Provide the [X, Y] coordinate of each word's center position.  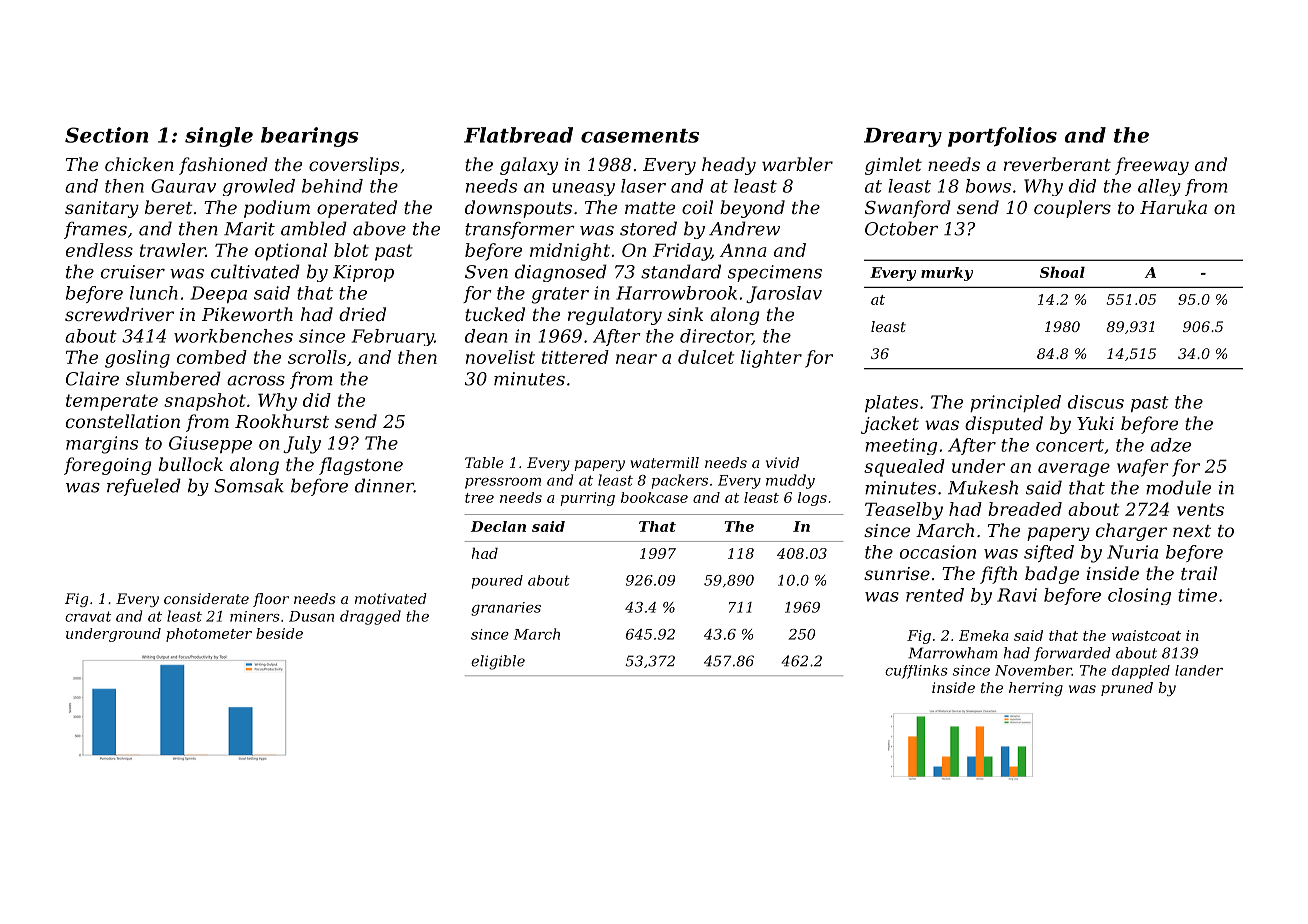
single [219, 137]
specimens [775, 273]
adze [1171, 445]
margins [102, 445]
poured [497, 582]
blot [351, 250]
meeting [901, 446]
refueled [144, 487]
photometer [209, 635]
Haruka [1173, 207]
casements [640, 136]
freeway [1152, 166]
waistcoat [1146, 635]
